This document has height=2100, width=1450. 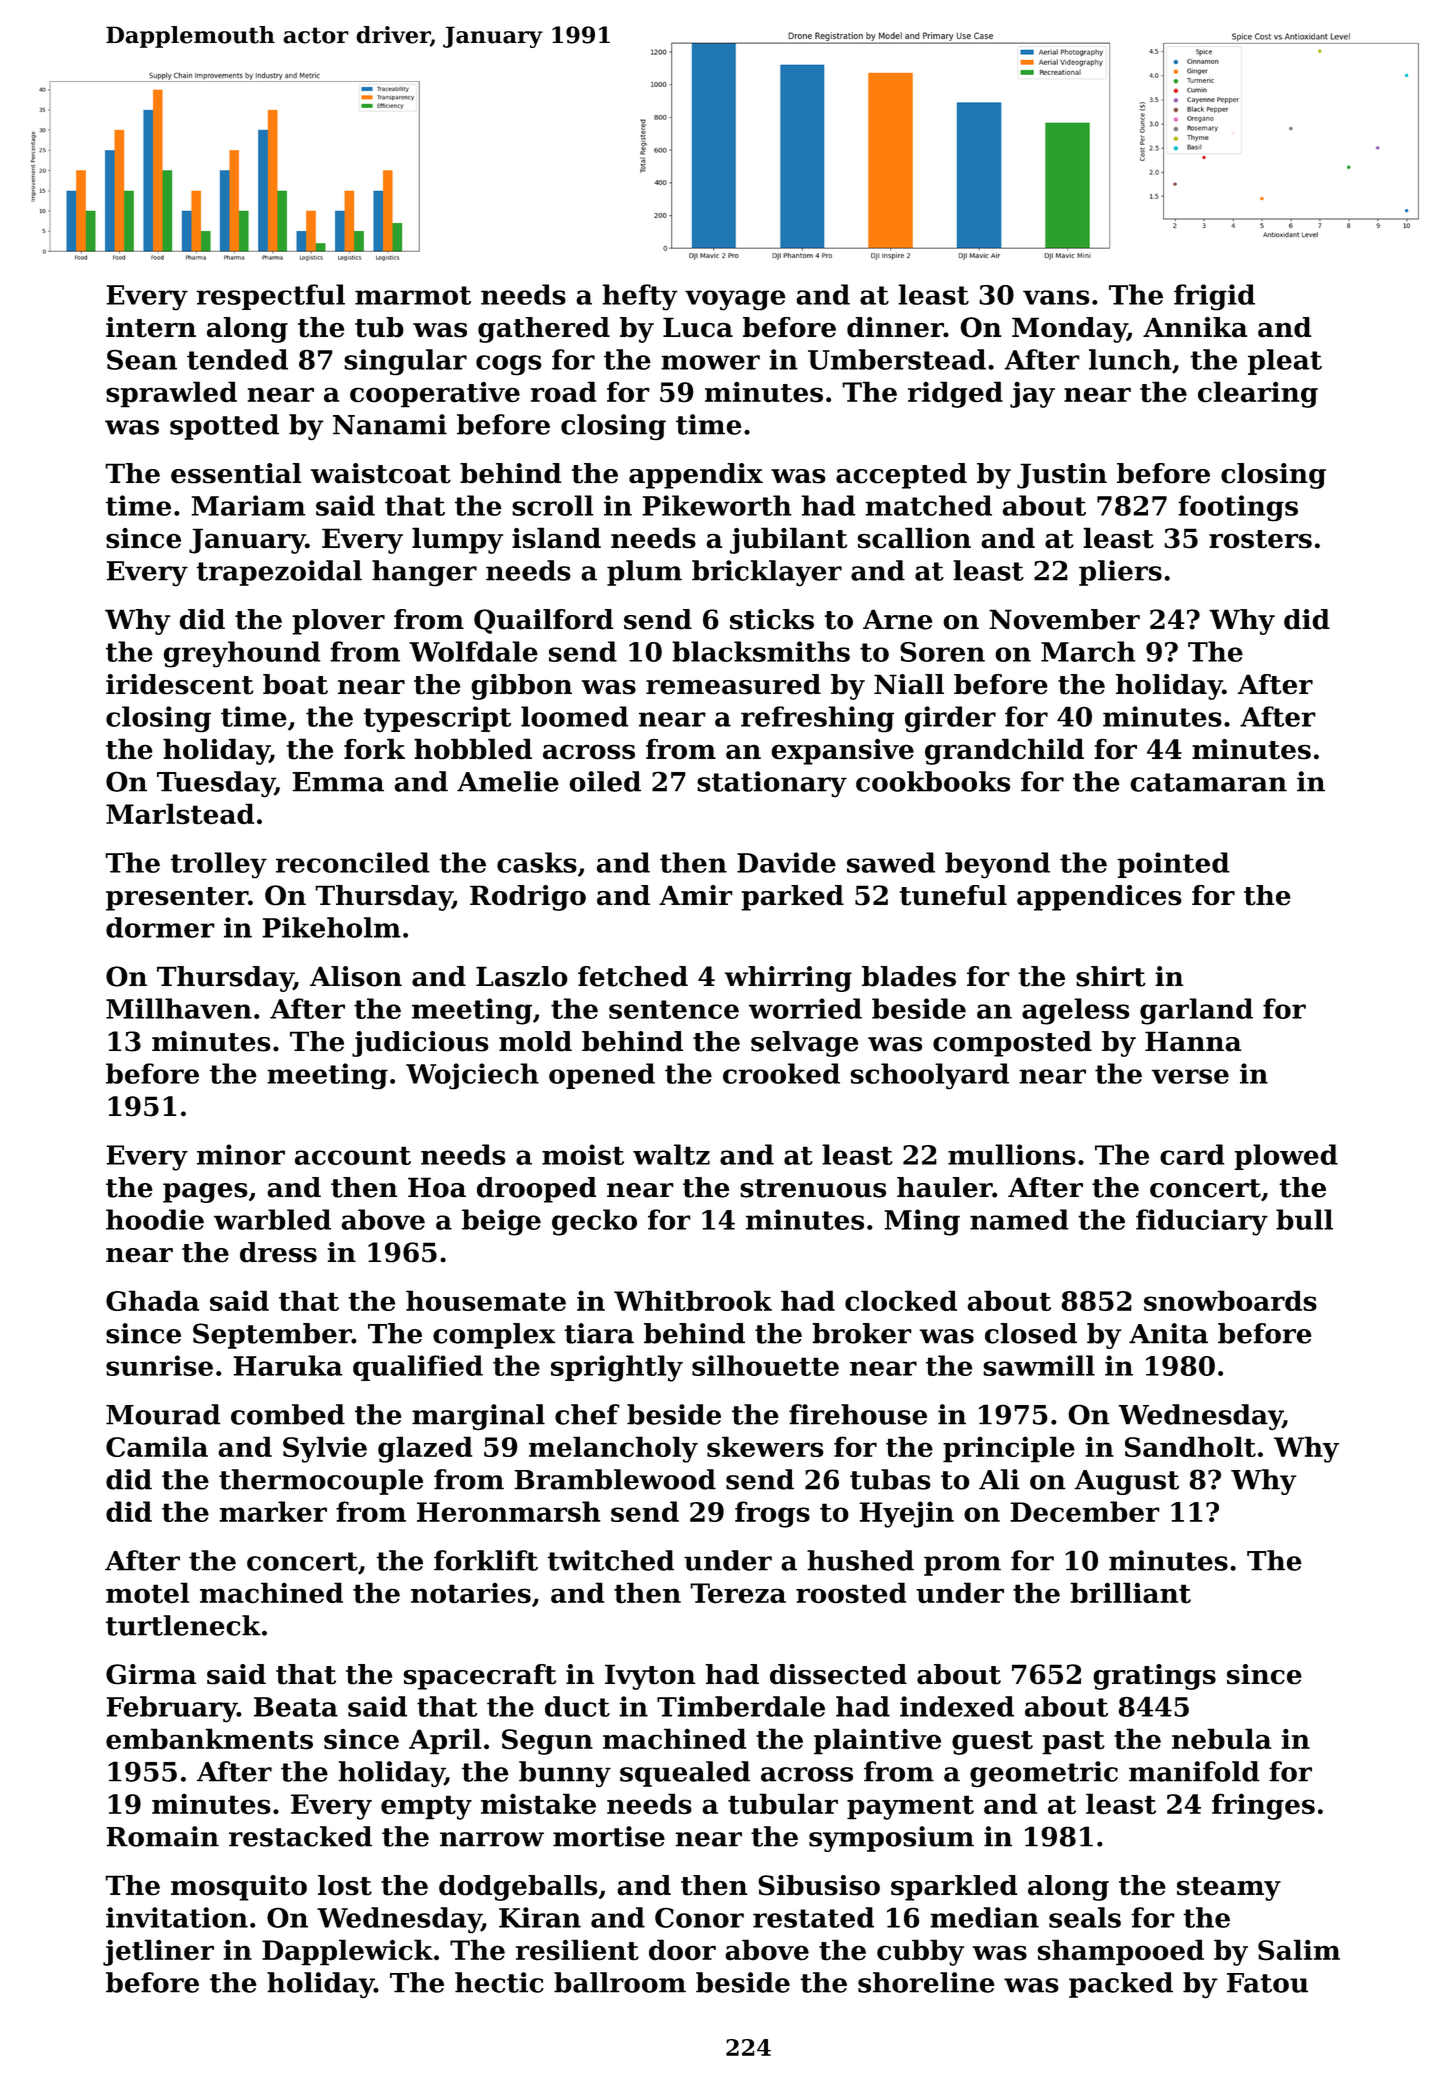 What do you see at coordinates (738, 1593) in the document?
I see `Tereza` at bounding box center [738, 1593].
